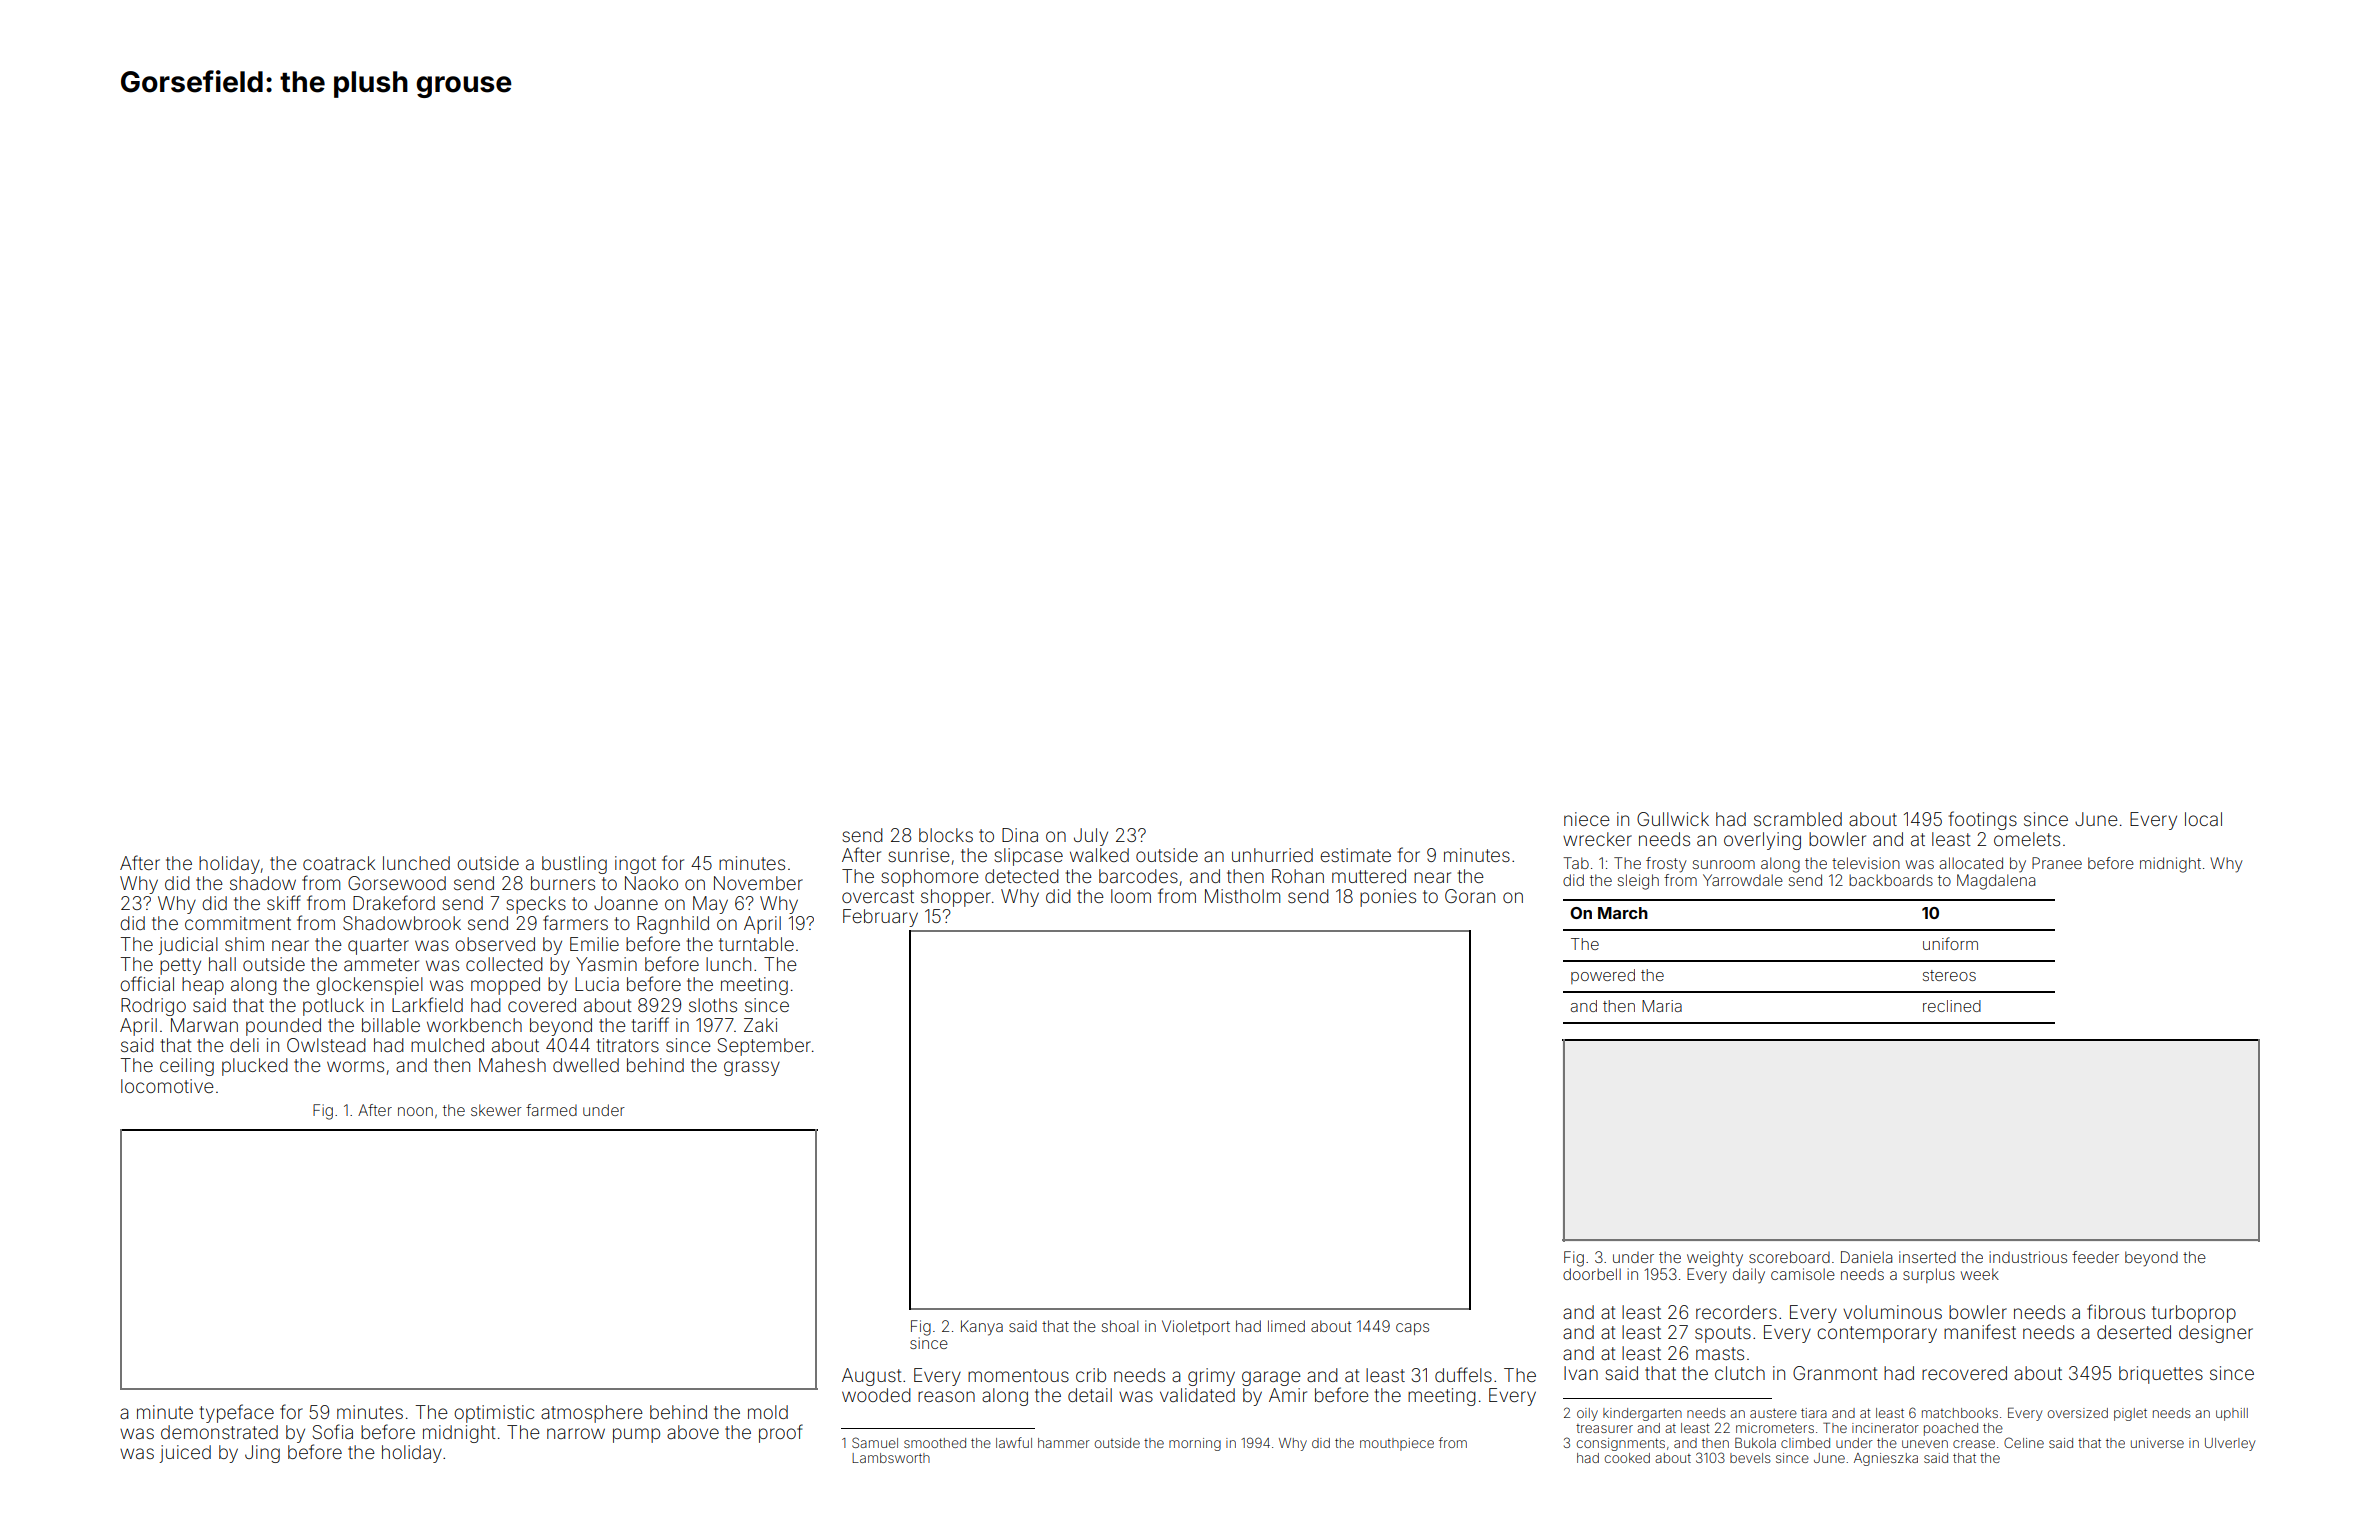 The width and height of the screenshot is (2380, 1540). I want to click on coatrack, so click(339, 863).
